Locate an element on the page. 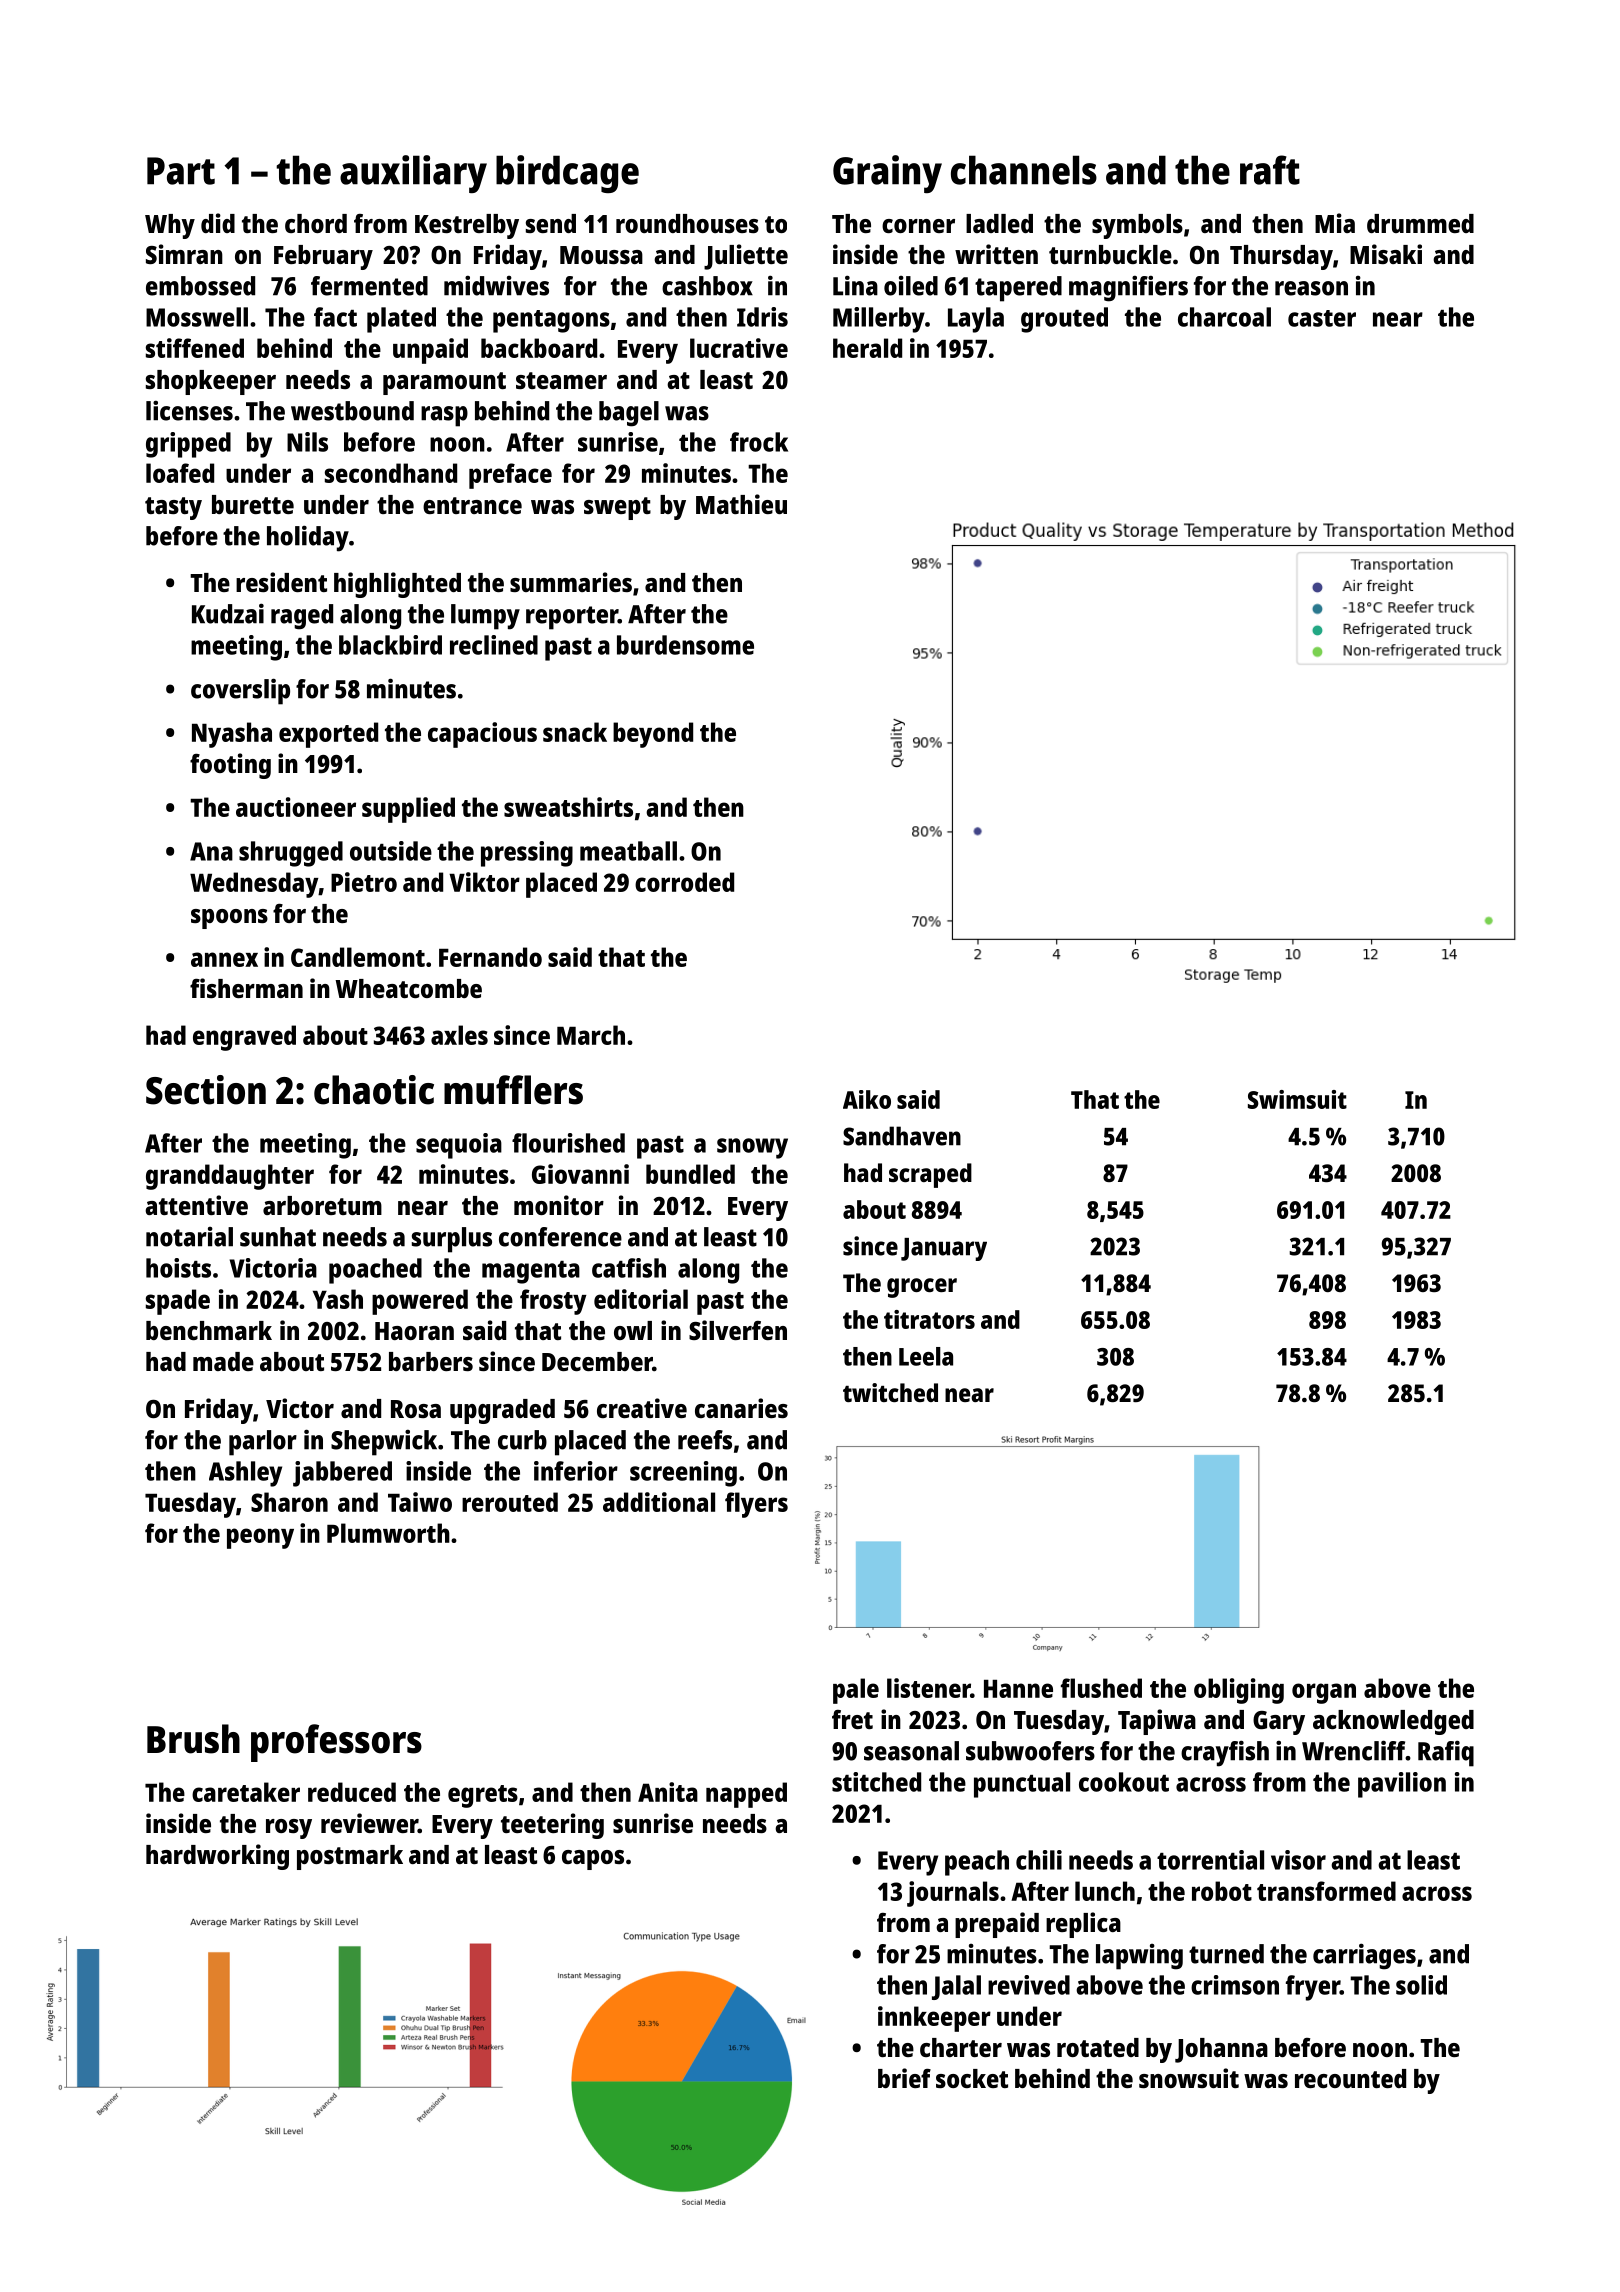 The height and width of the document is (2292, 1620). reviewer is located at coordinates (369, 1823).
